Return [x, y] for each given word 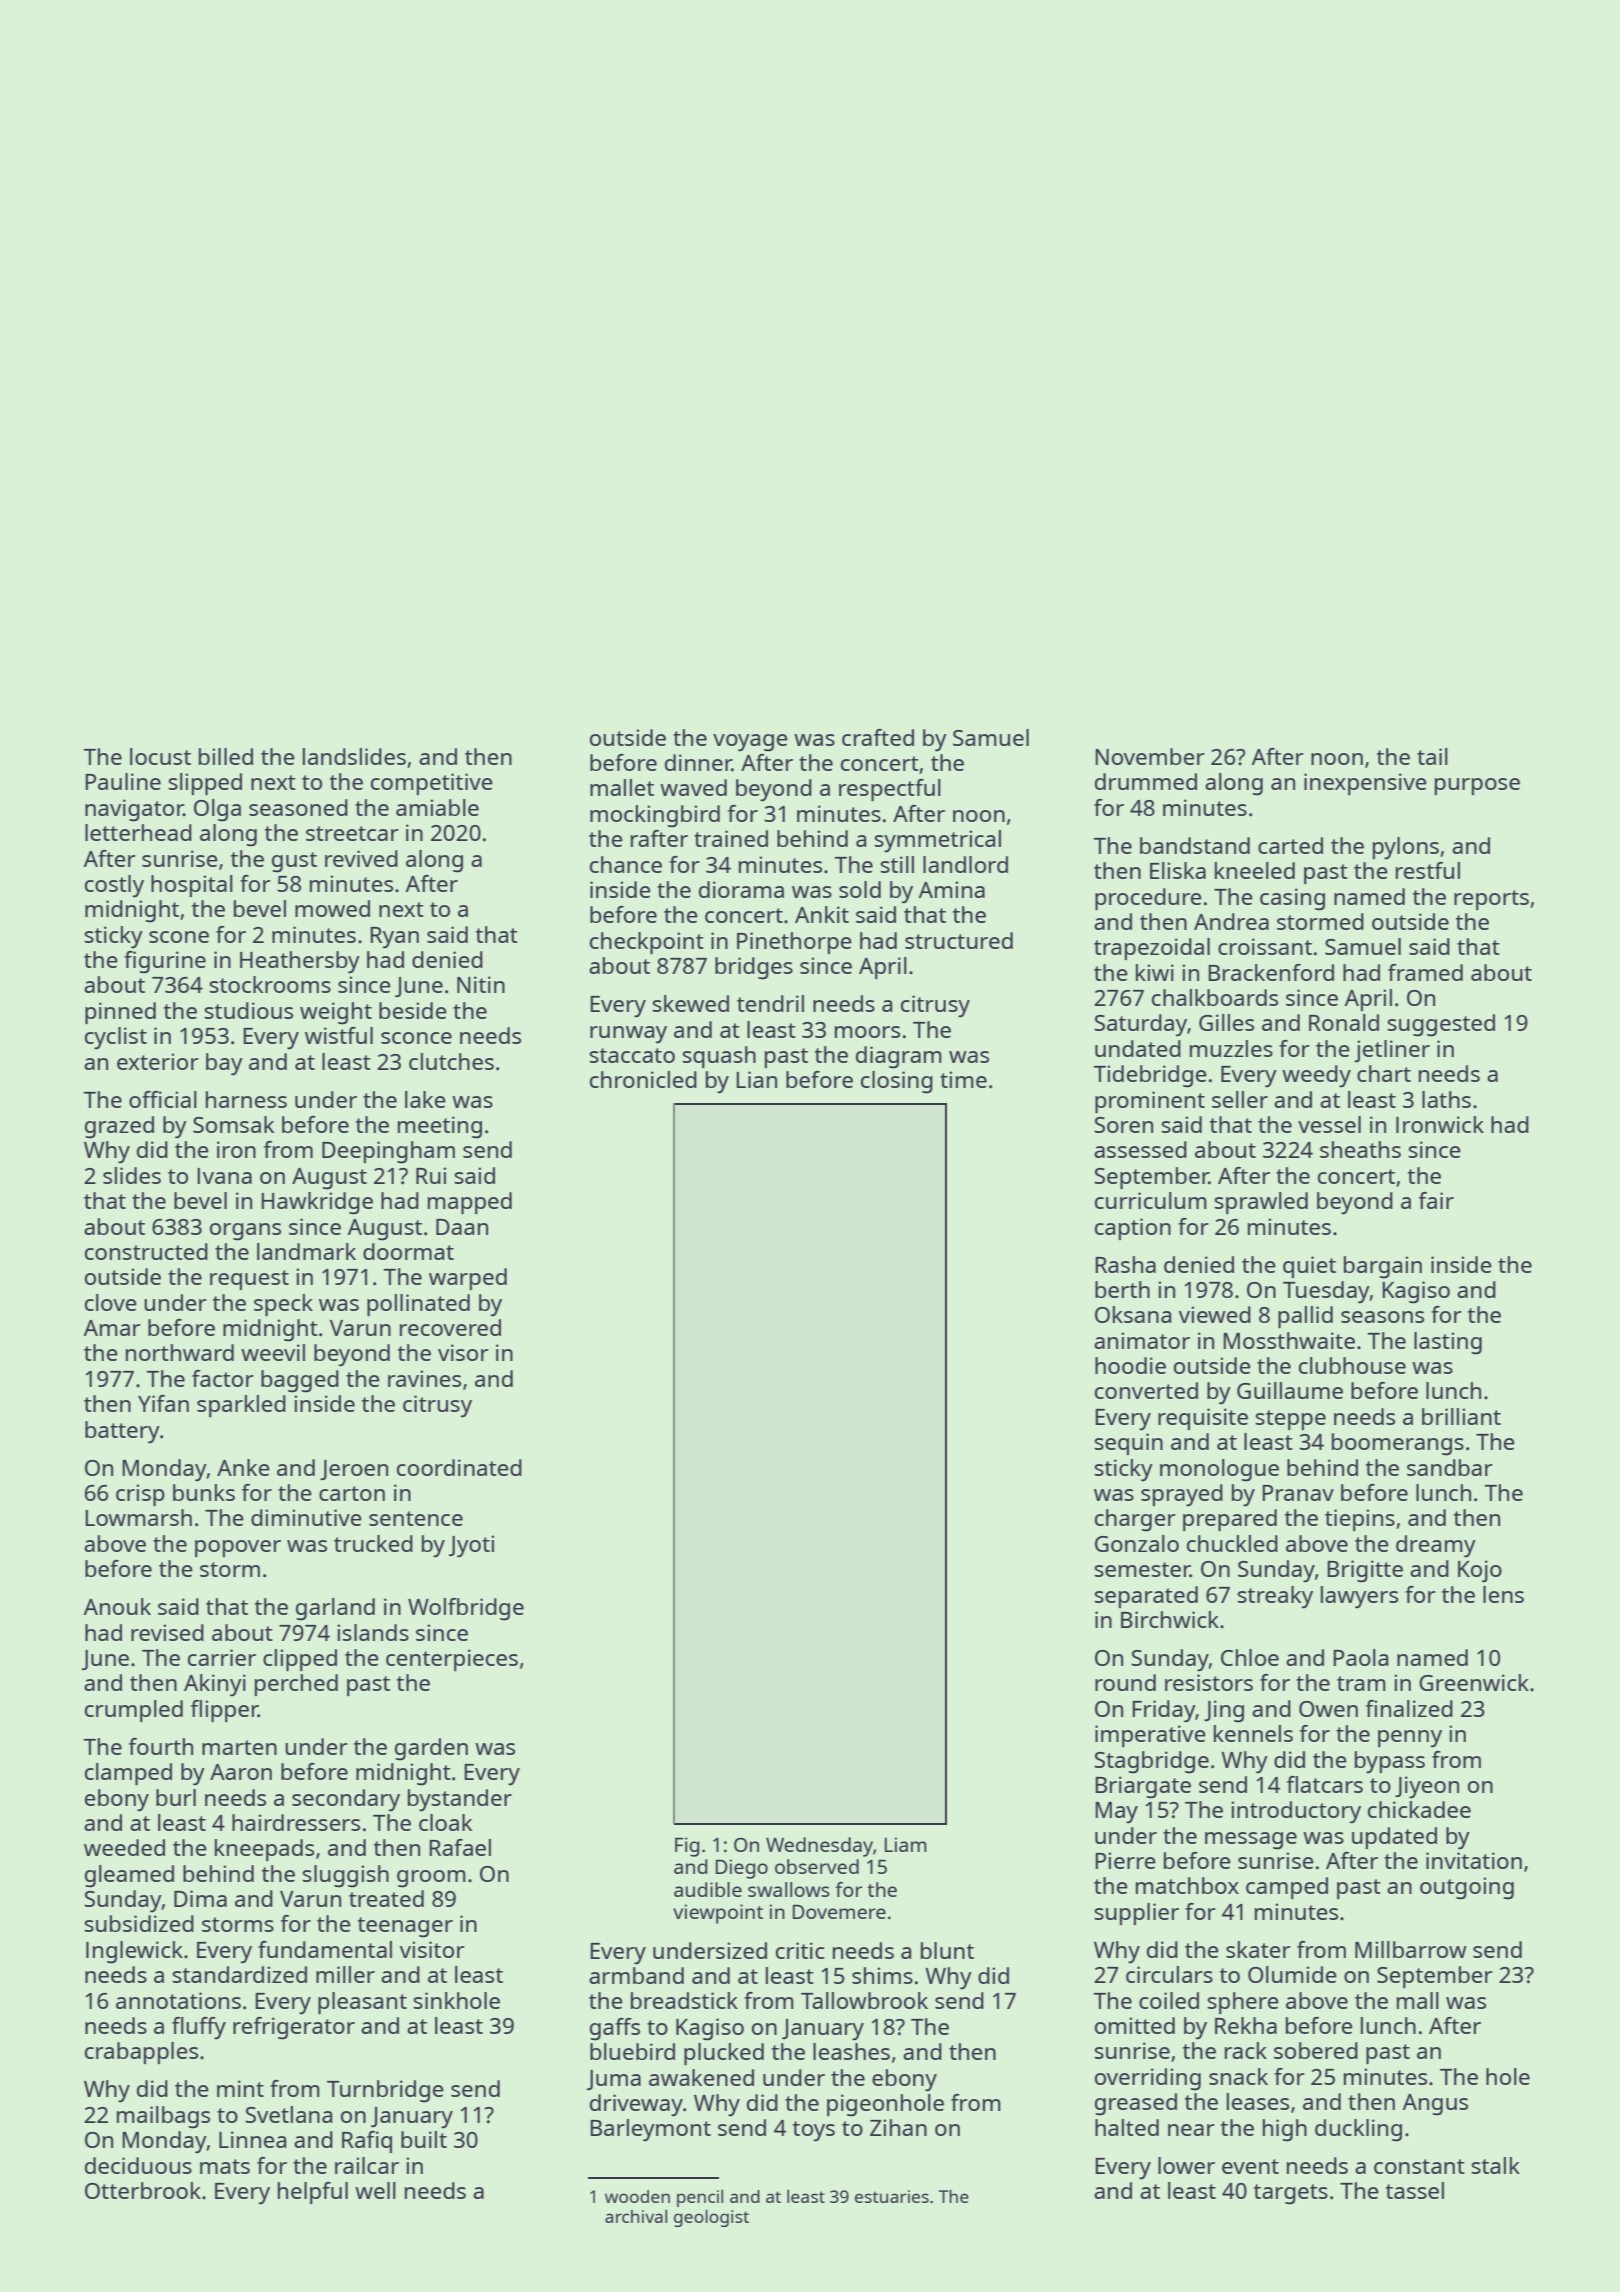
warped [468, 1279]
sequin [1128, 1444]
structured [959, 940]
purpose [1477, 786]
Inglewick [134, 1952]
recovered [450, 1327]
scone [179, 937]
